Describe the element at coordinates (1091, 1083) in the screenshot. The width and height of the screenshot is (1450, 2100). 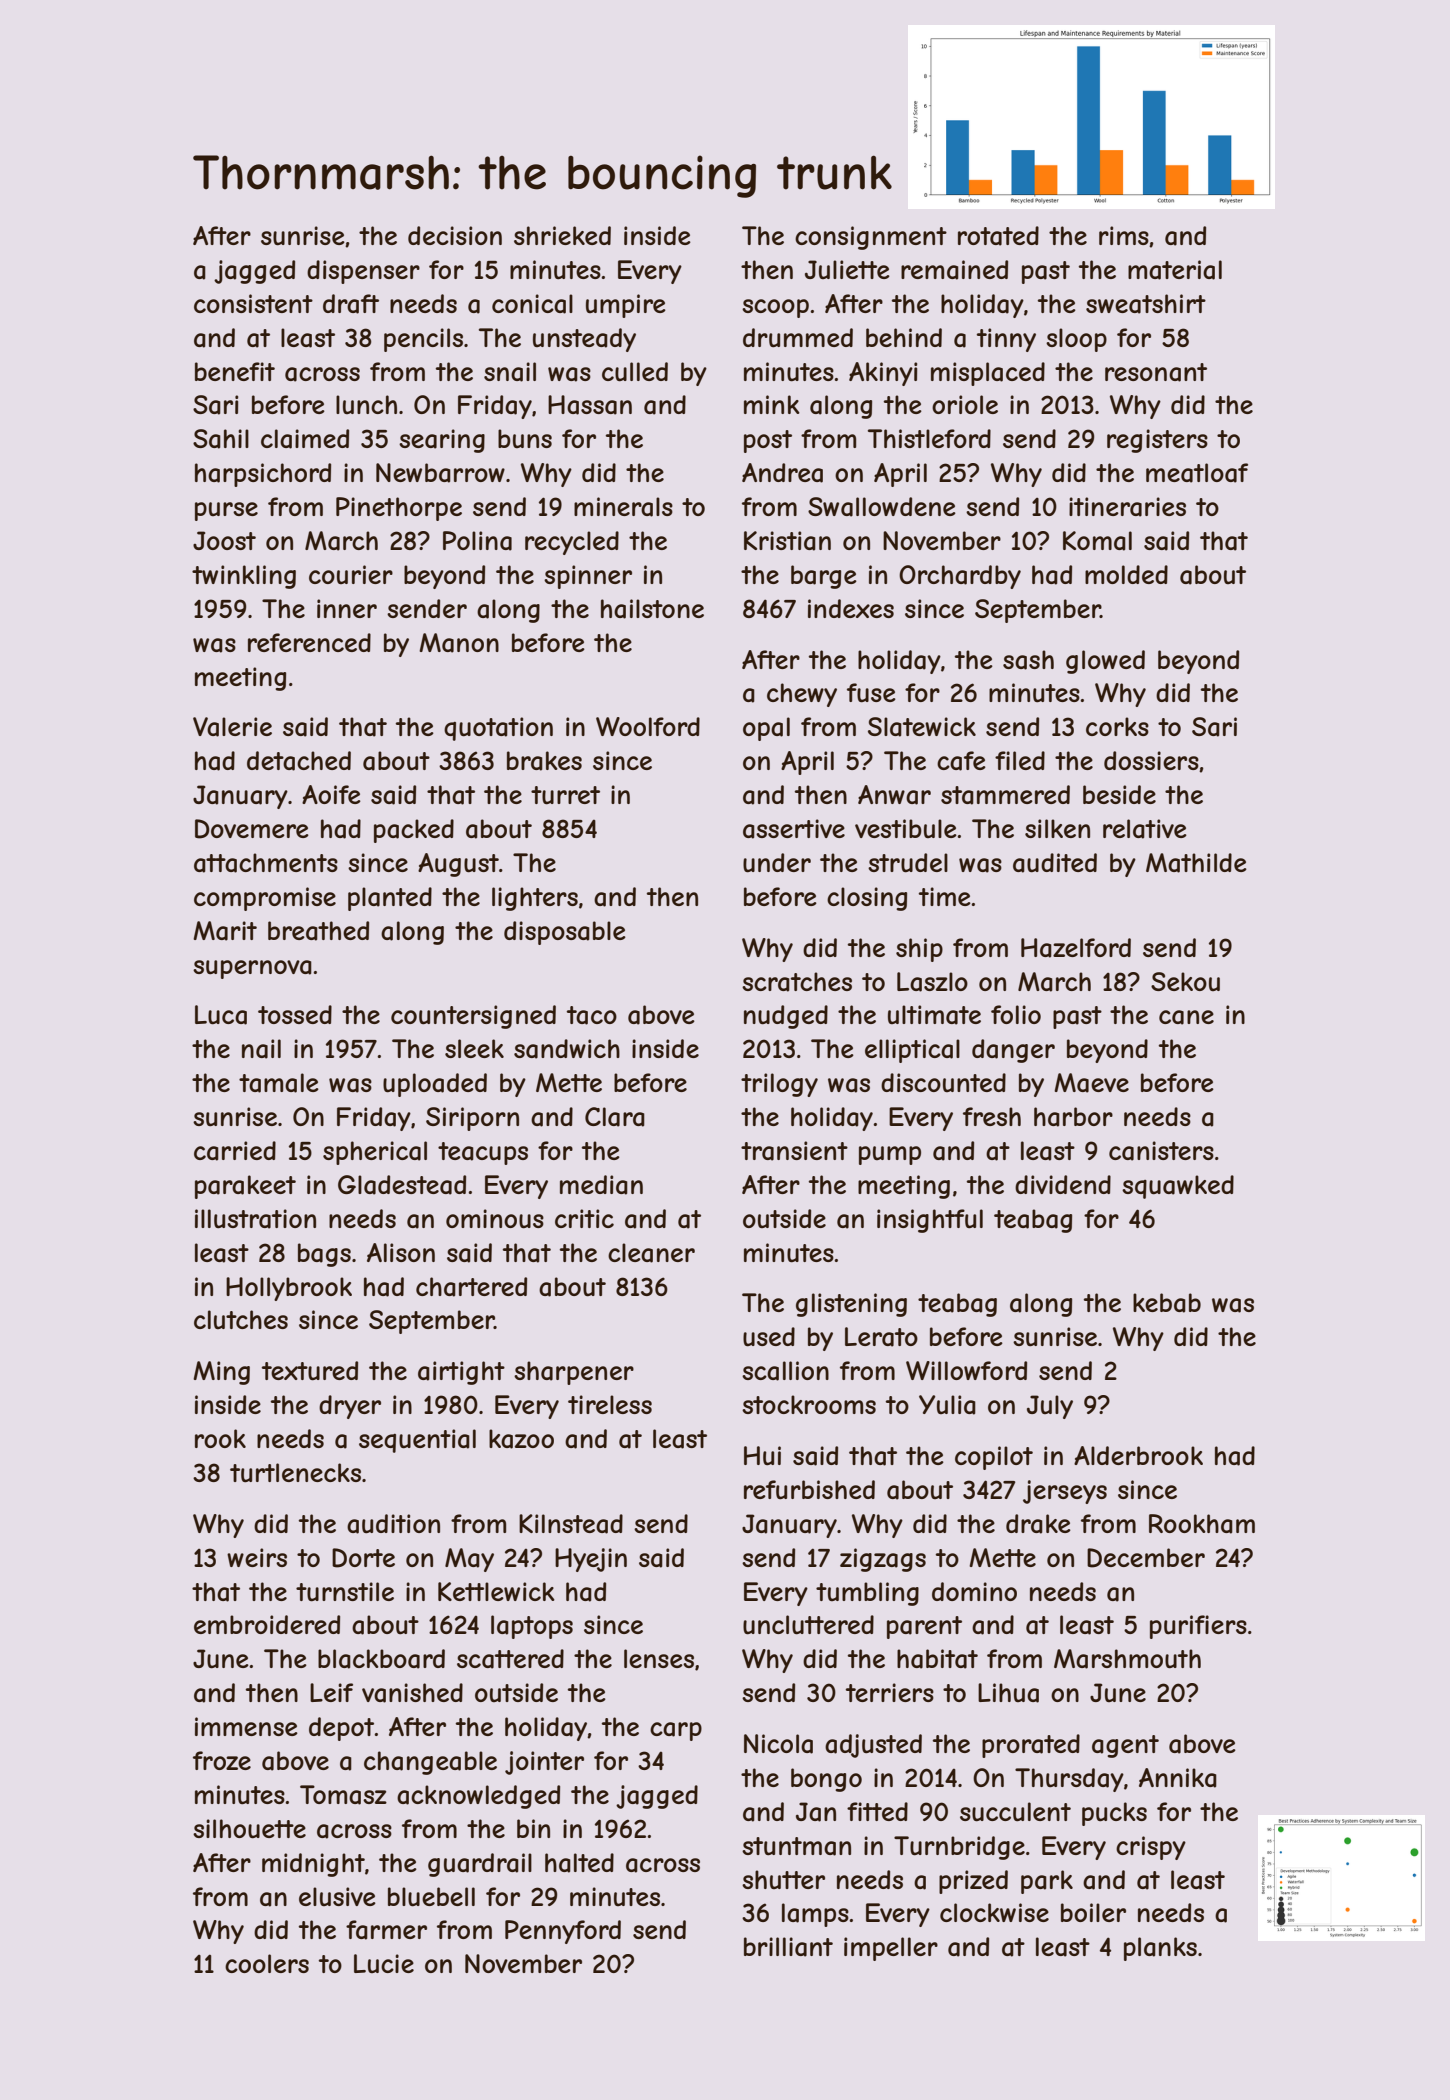
I see `Maeve` at that location.
